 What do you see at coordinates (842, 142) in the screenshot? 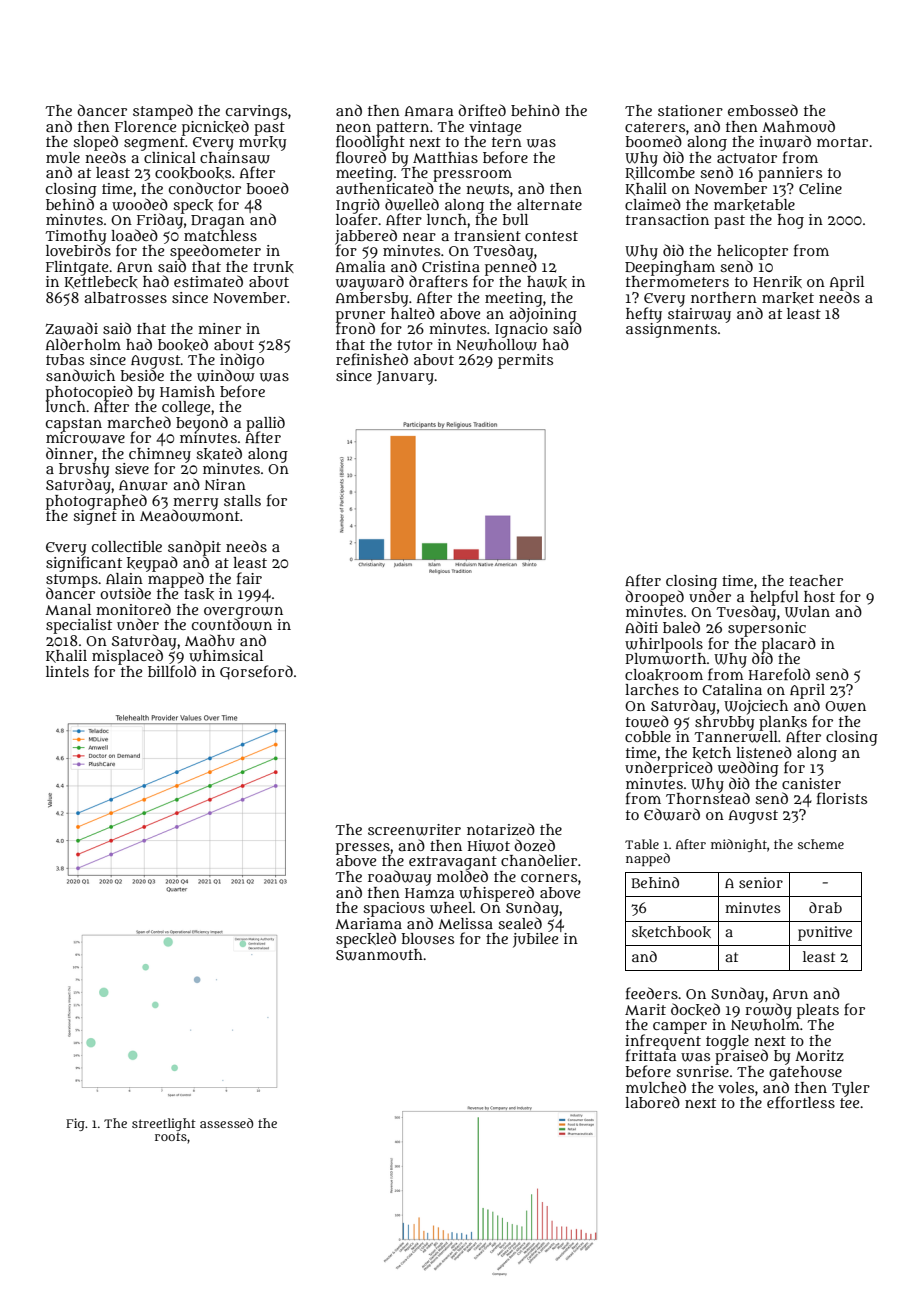
I see `mortar` at bounding box center [842, 142].
